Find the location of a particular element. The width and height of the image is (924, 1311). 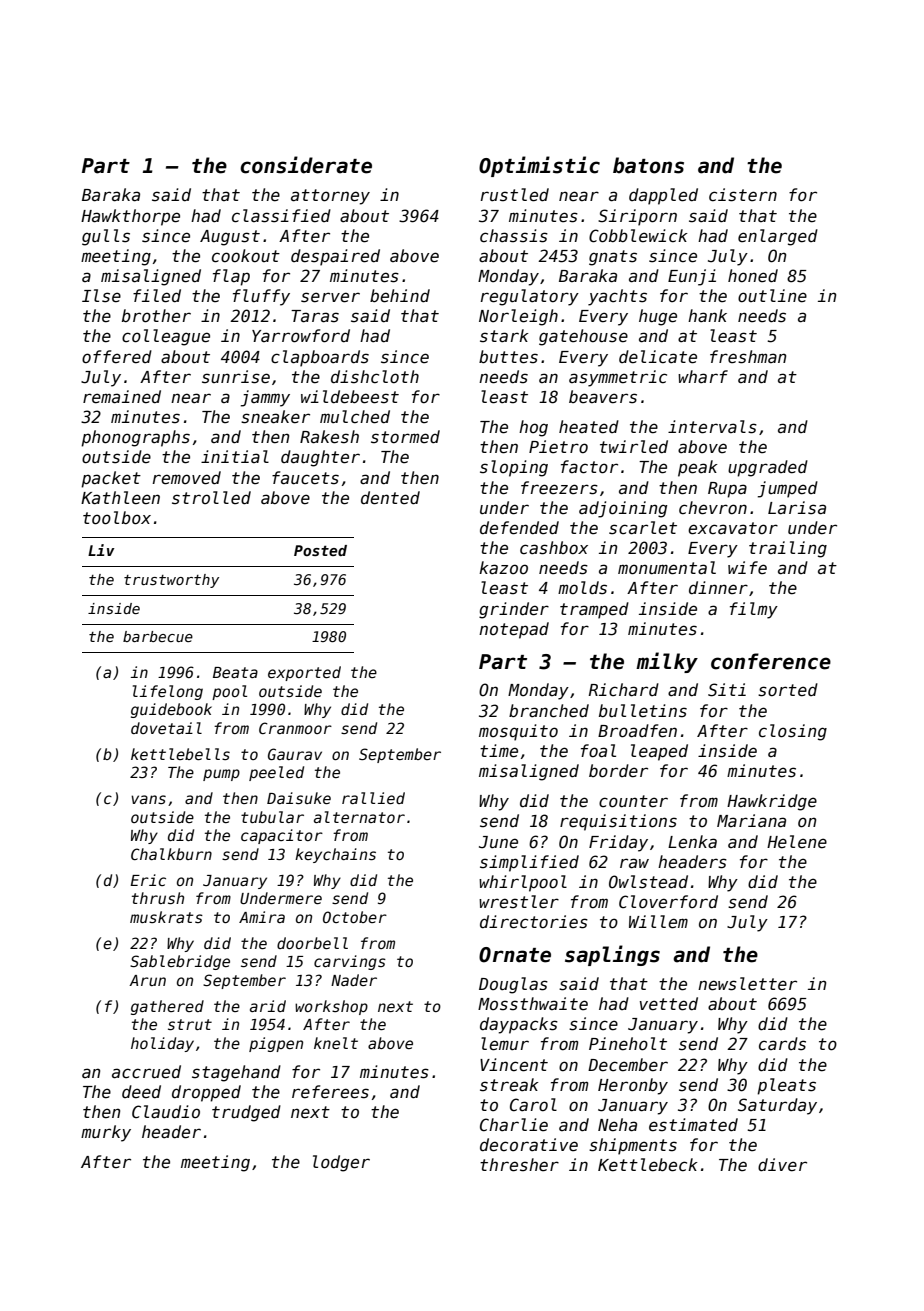

diver is located at coordinates (782, 1165).
